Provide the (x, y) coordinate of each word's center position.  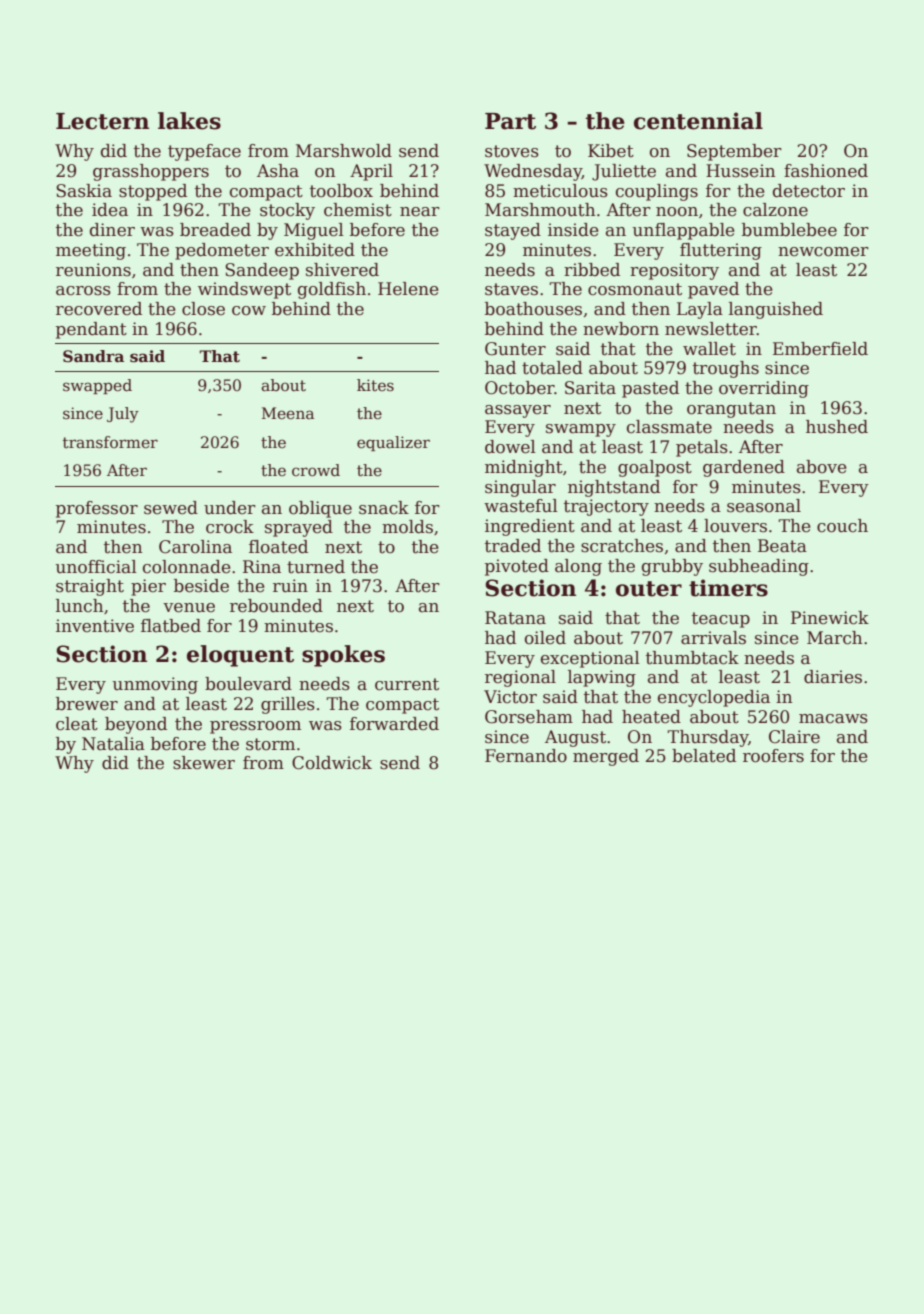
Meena (288, 413)
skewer (204, 763)
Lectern (102, 121)
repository (674, 271)
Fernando (526, 756)
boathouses (533, 309)
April (371, 172)
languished (776, 310)
